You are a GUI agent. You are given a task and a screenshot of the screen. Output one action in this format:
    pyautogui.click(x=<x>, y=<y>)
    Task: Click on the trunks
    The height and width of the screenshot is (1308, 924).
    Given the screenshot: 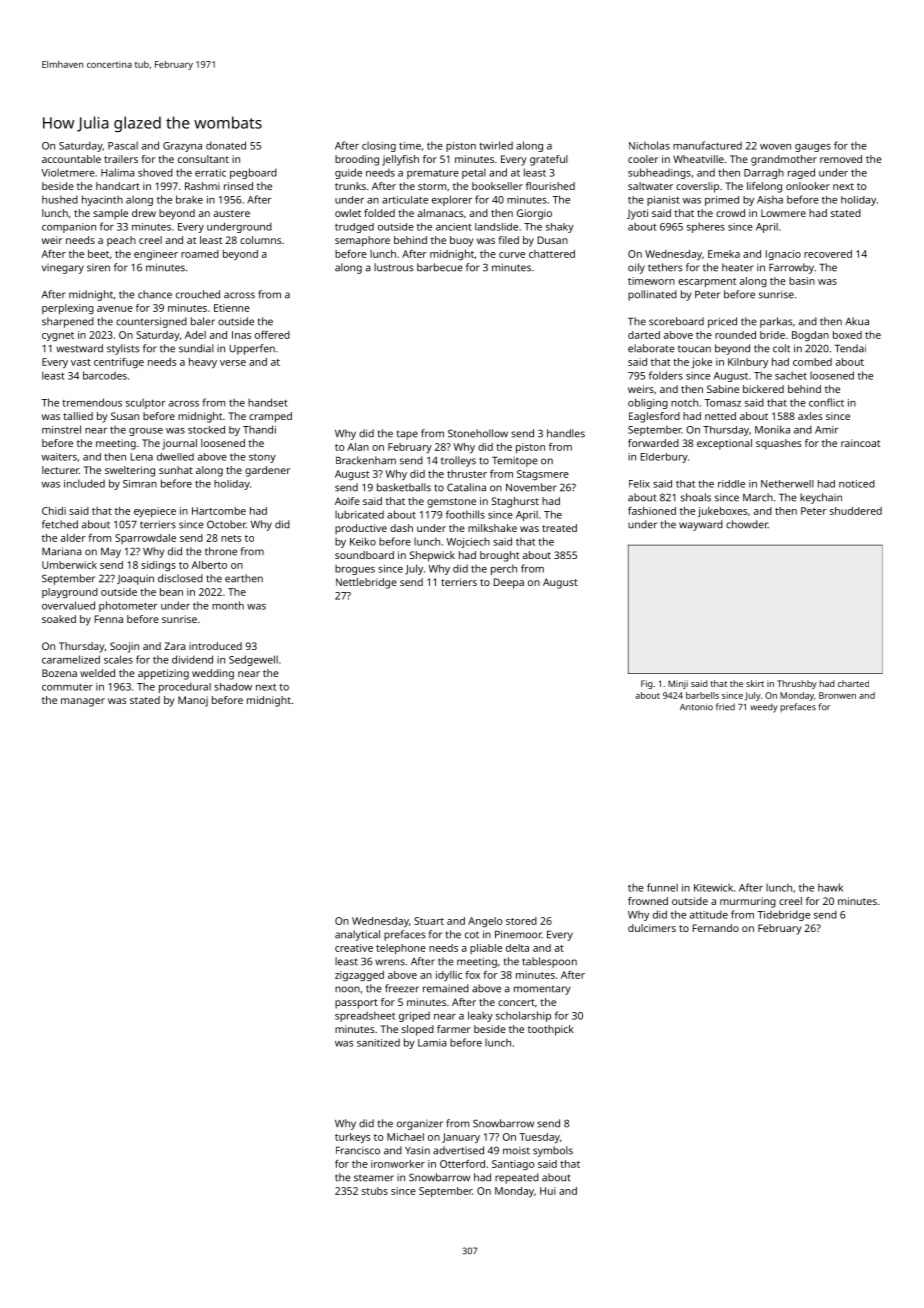 What is the action you would take?
    pyautogui.click(x=350, y=186)
